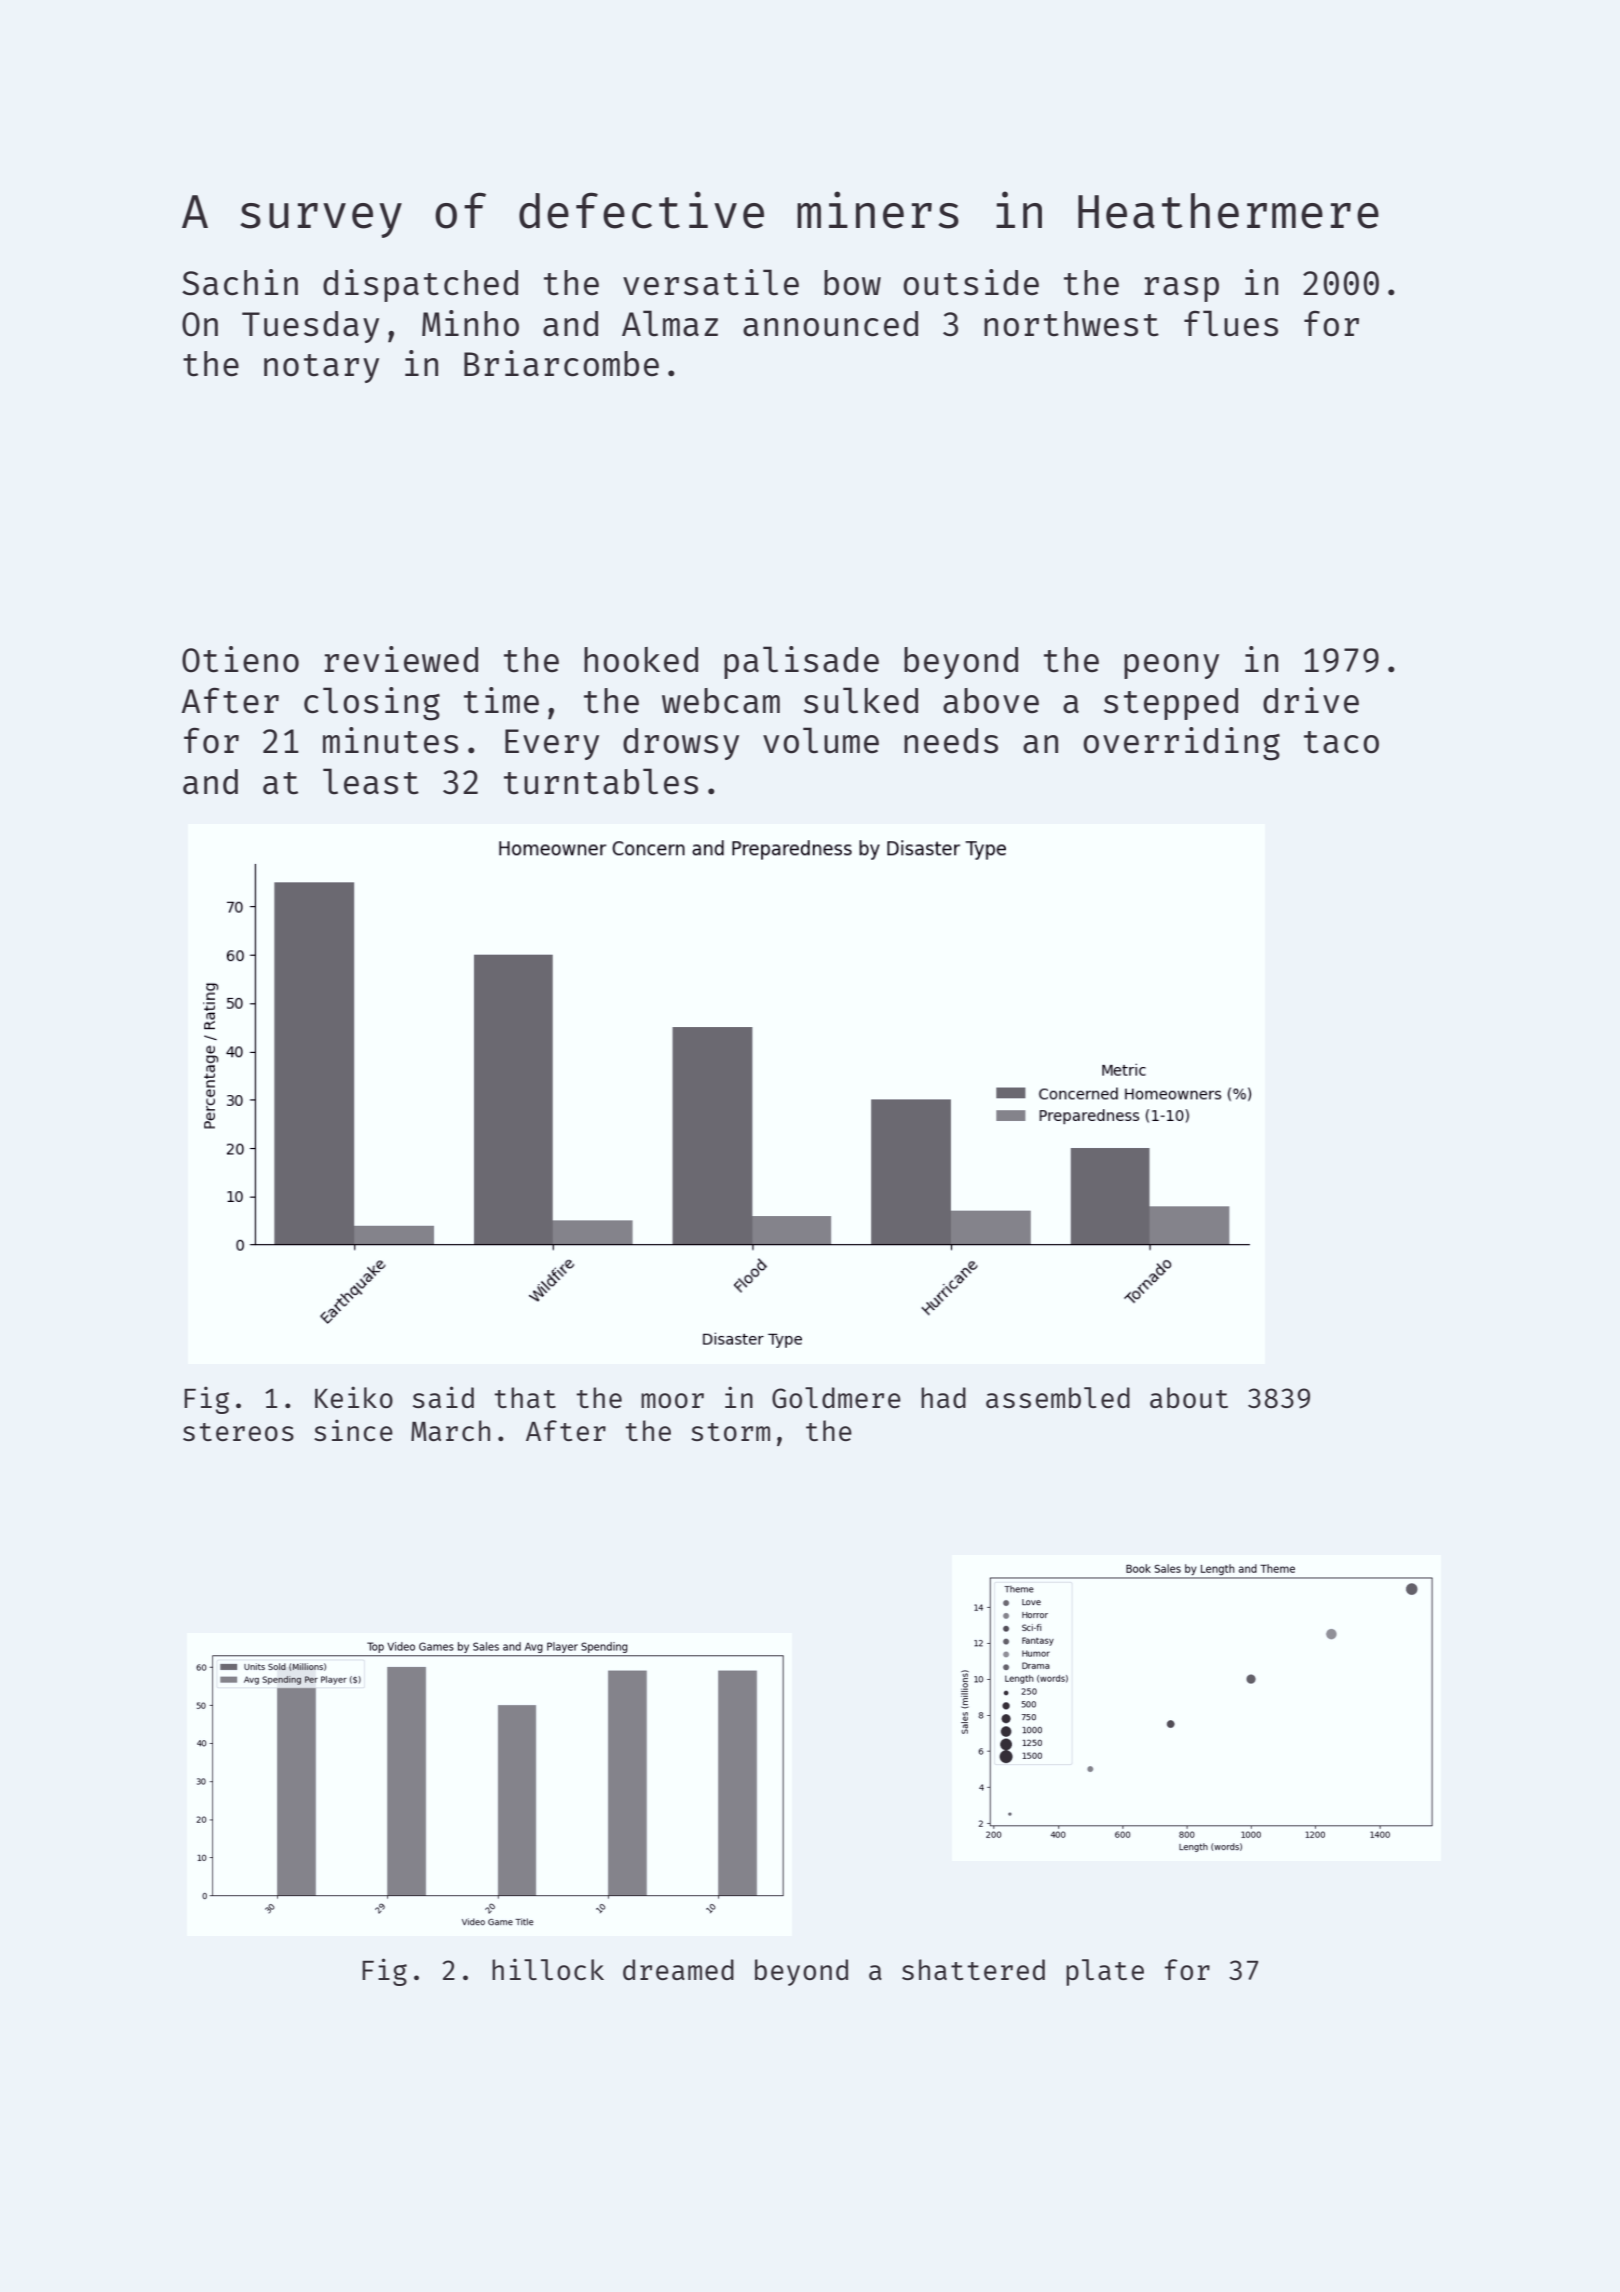  What do you see at coordinates (1058, 1397) in the screenshot?
I see `assembled` at bounding box center [1058, 1397].
